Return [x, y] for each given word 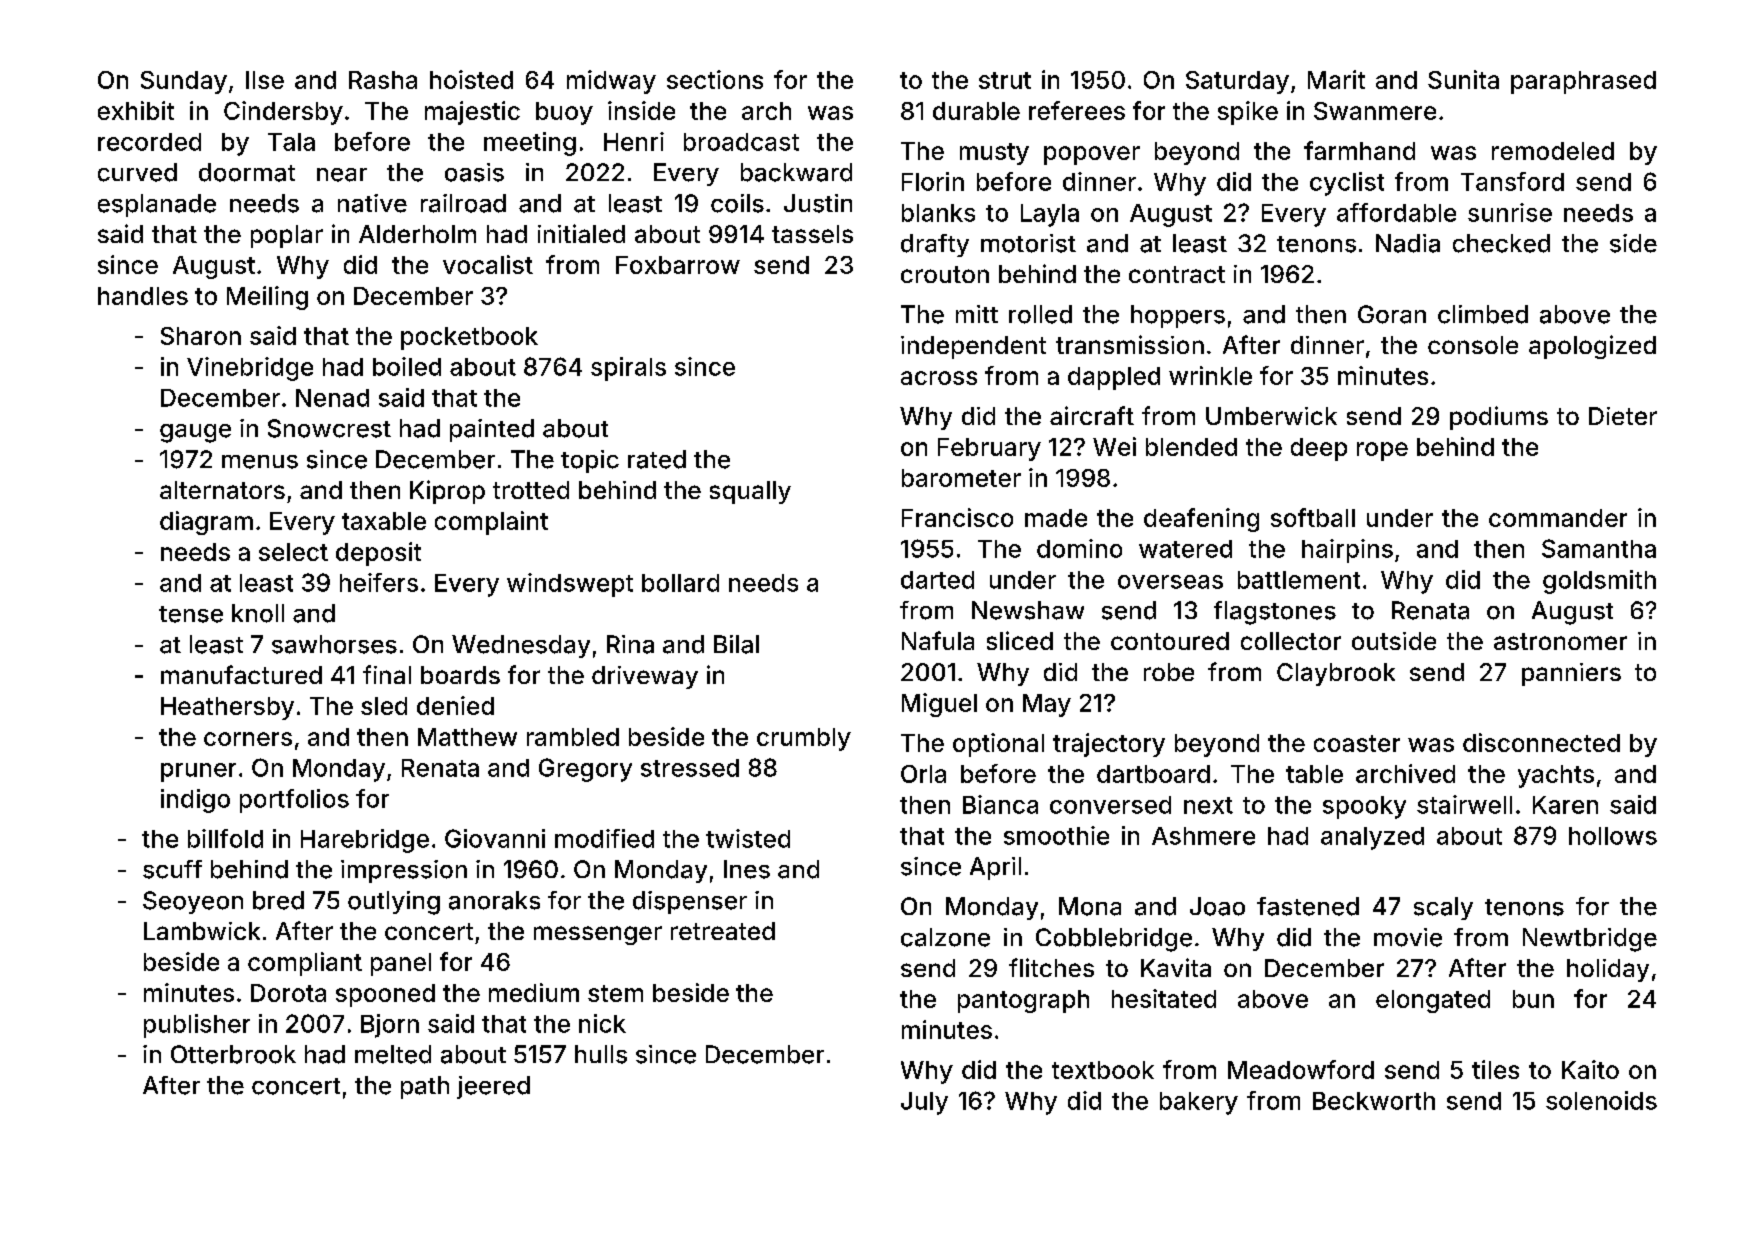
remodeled [1553, 151]
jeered [493, 1087]
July [924, 1103]
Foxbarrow [678, 265]
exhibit [136, 110]
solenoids [1601, 1100]
